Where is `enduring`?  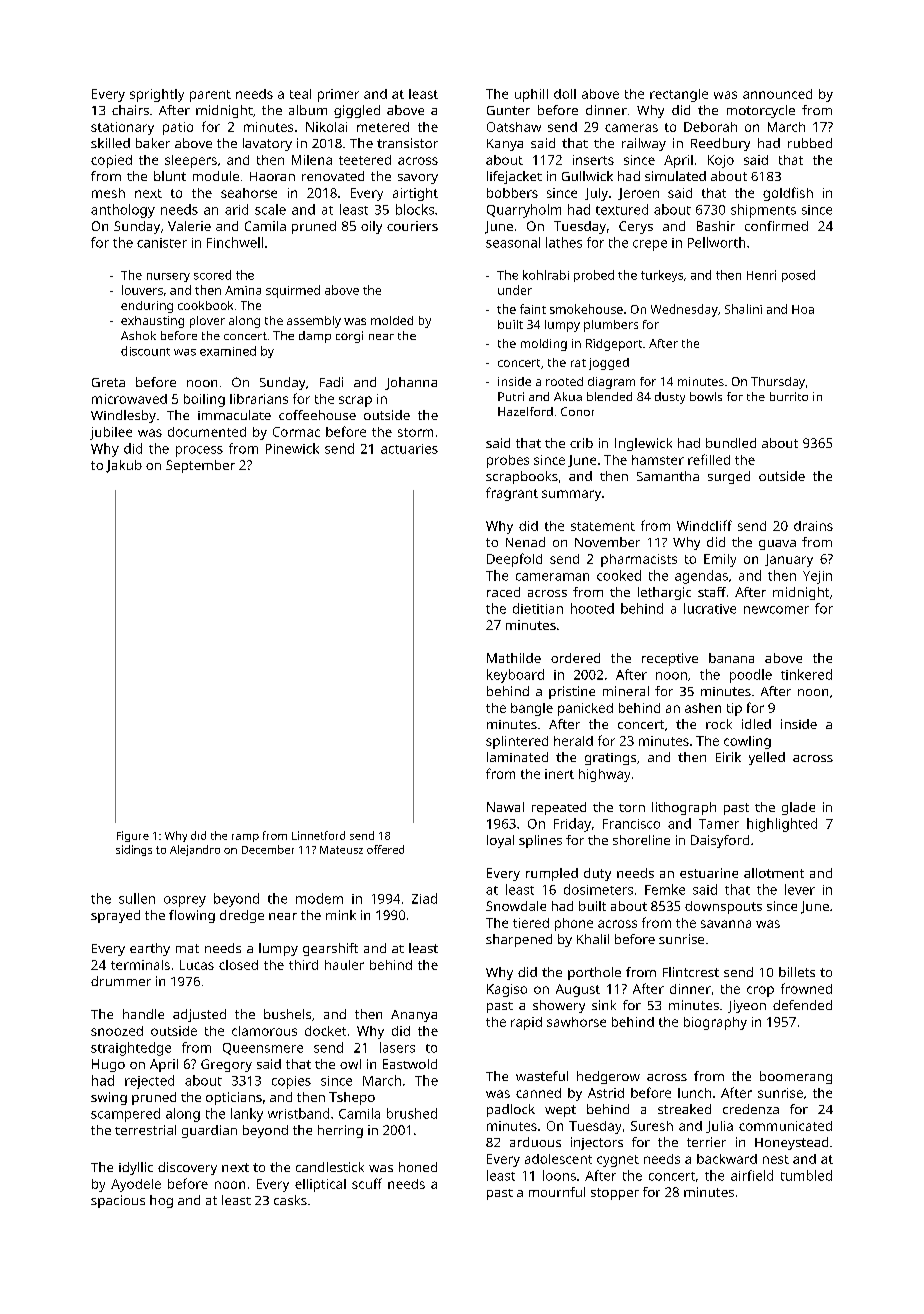 enduring is located at coordinates (147, 307).
